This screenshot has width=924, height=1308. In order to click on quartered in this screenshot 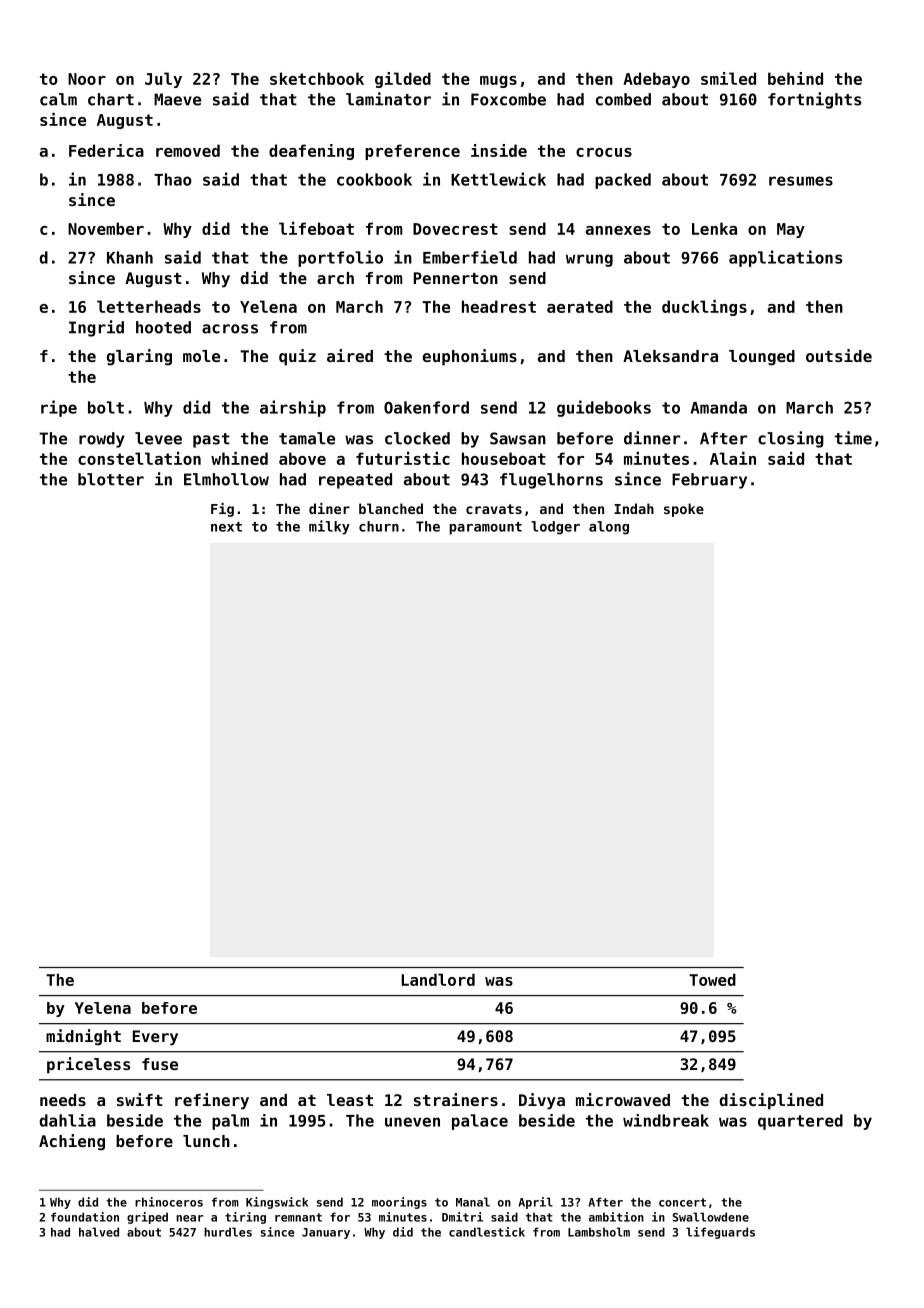, I will do `click(800, 1122)`.
